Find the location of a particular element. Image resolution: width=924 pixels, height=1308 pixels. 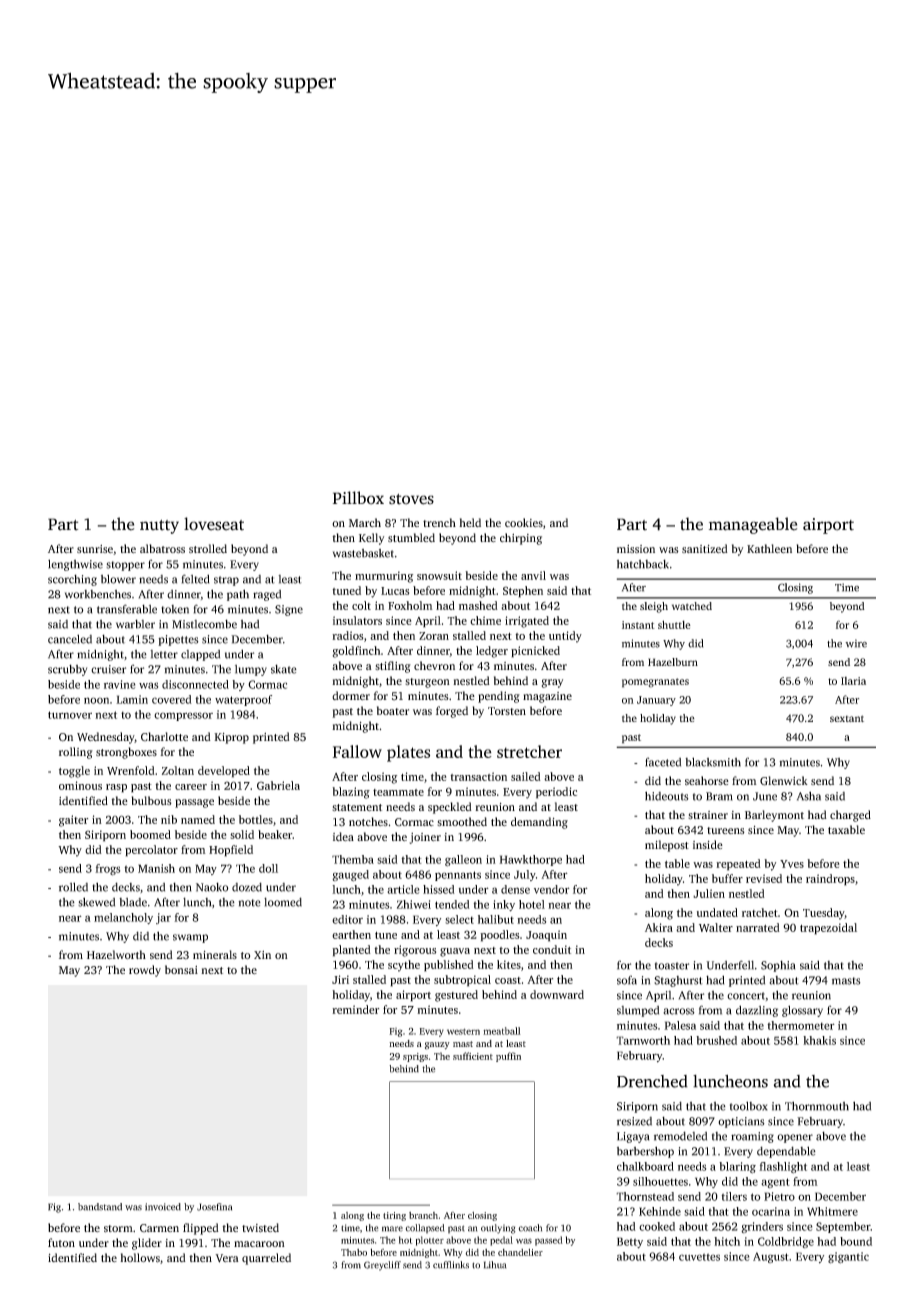

Lihua is located at coordinates (495, 1265).
